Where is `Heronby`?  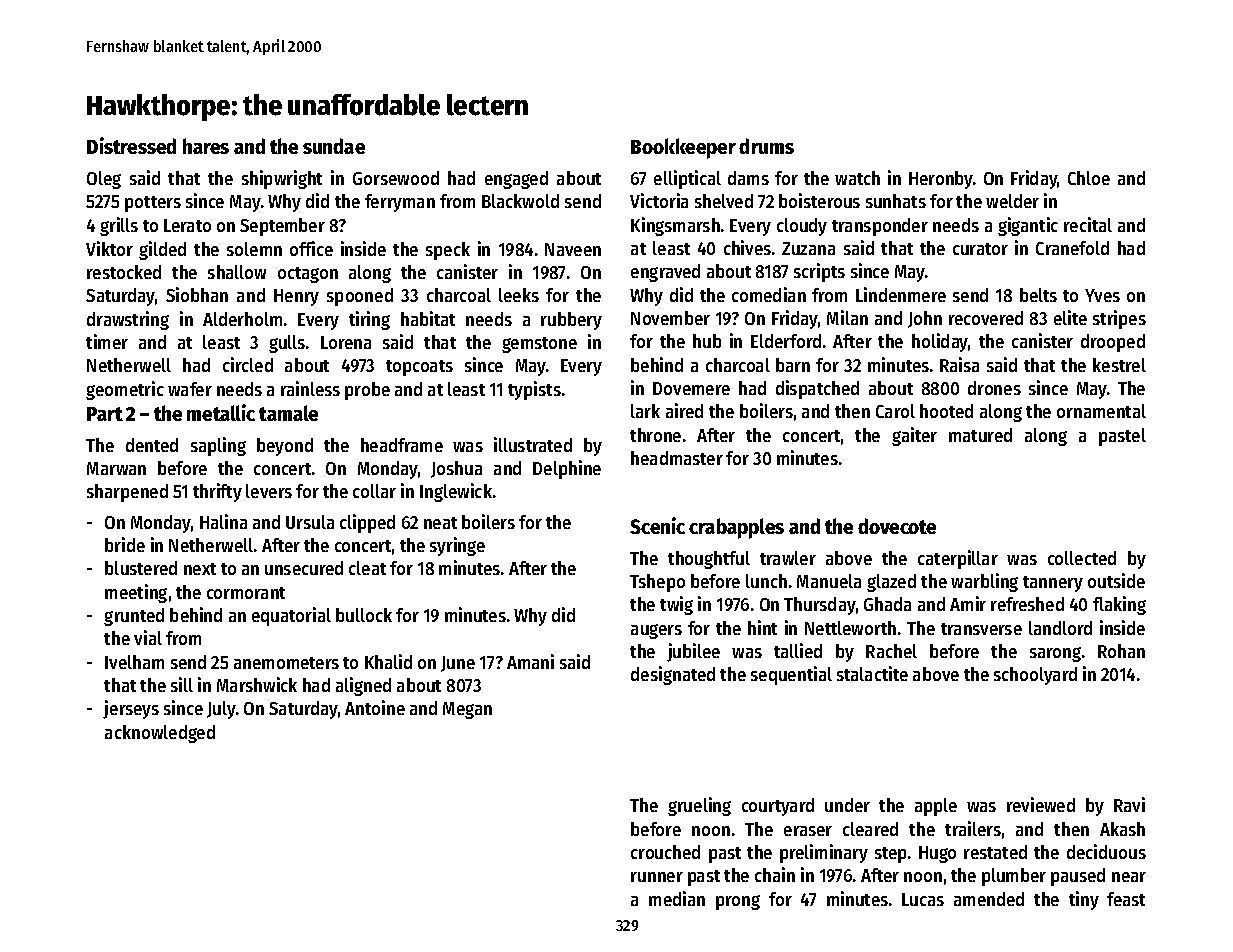
Heronby is located at coordinates (941, 180).
